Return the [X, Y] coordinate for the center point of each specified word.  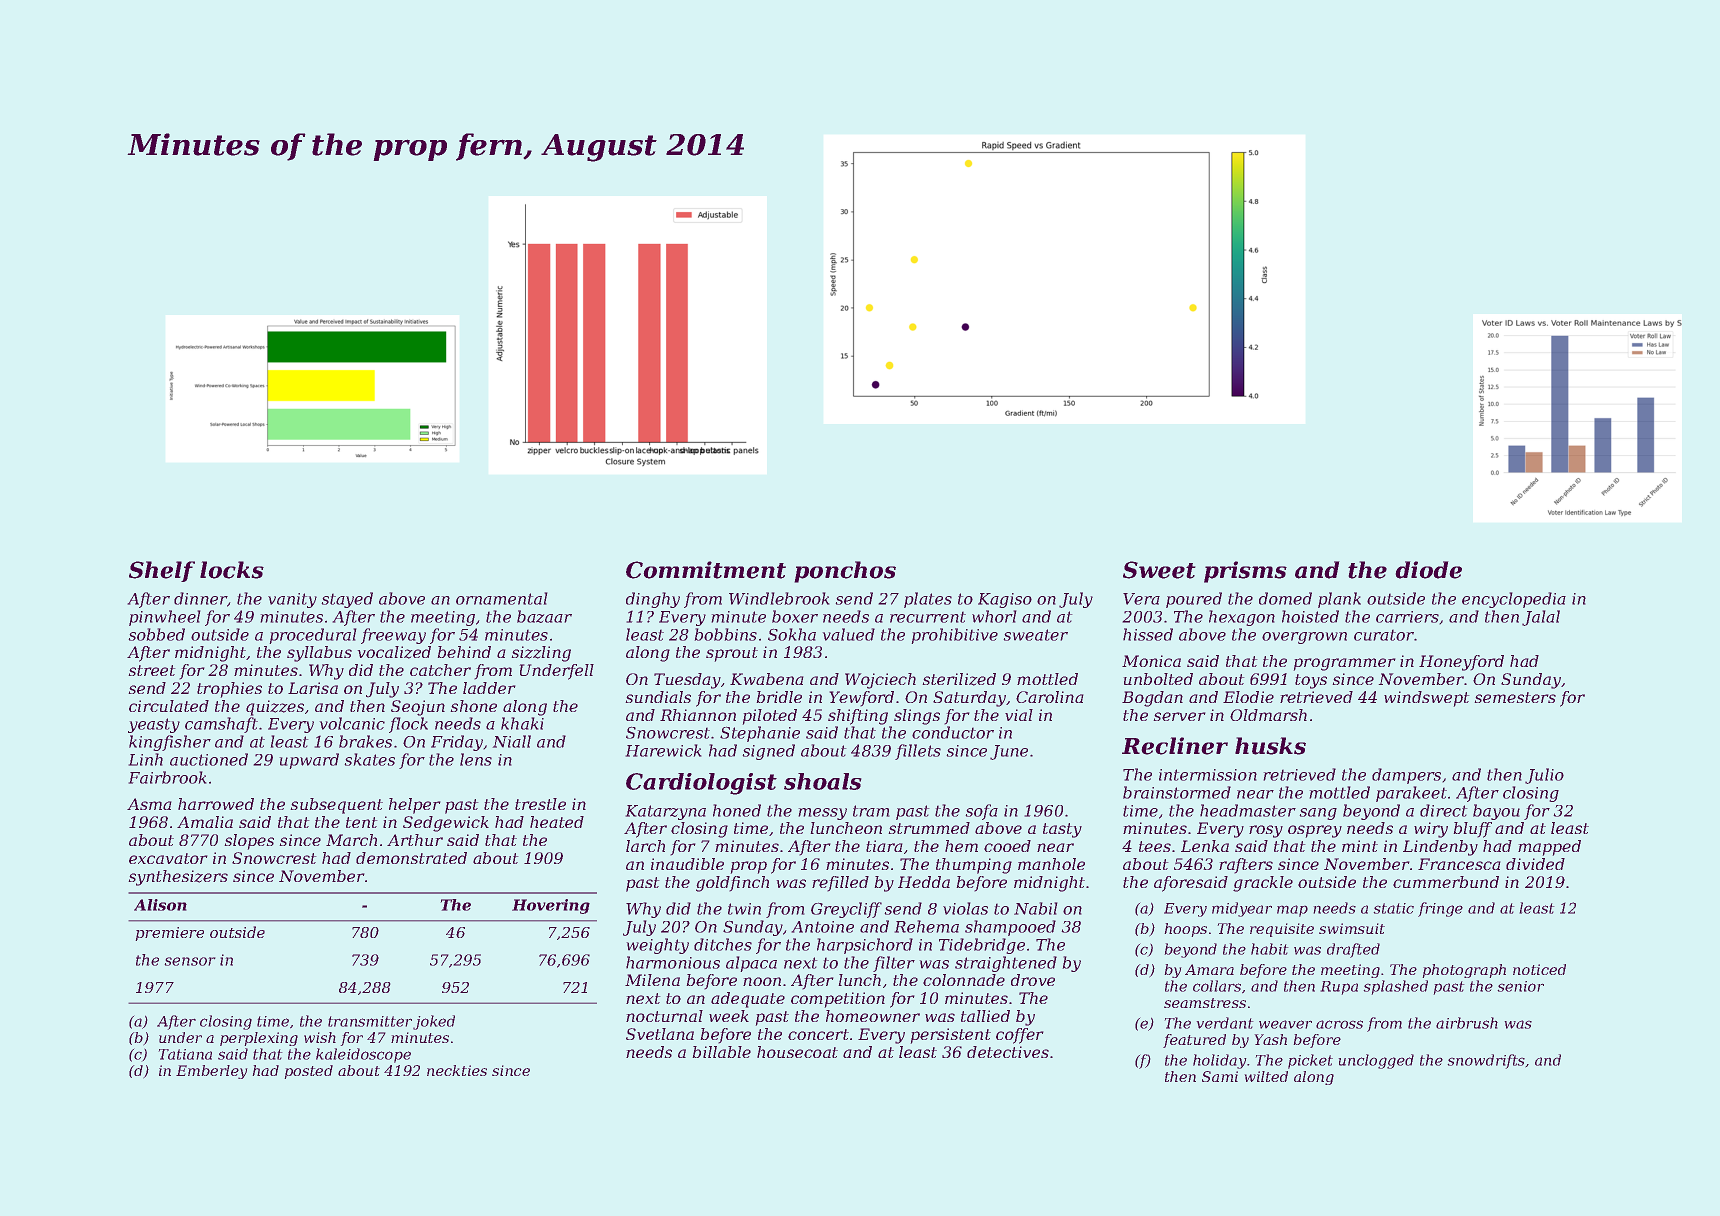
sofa [982, 812]
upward [309, 761]
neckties [457, 1070]
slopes [249, 842]
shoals [822, 781]
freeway [393, 636]
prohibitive [955, 636]
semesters [1515, 697]
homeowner [873, 1016]
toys [1311, 681]
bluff [1473, 830]
